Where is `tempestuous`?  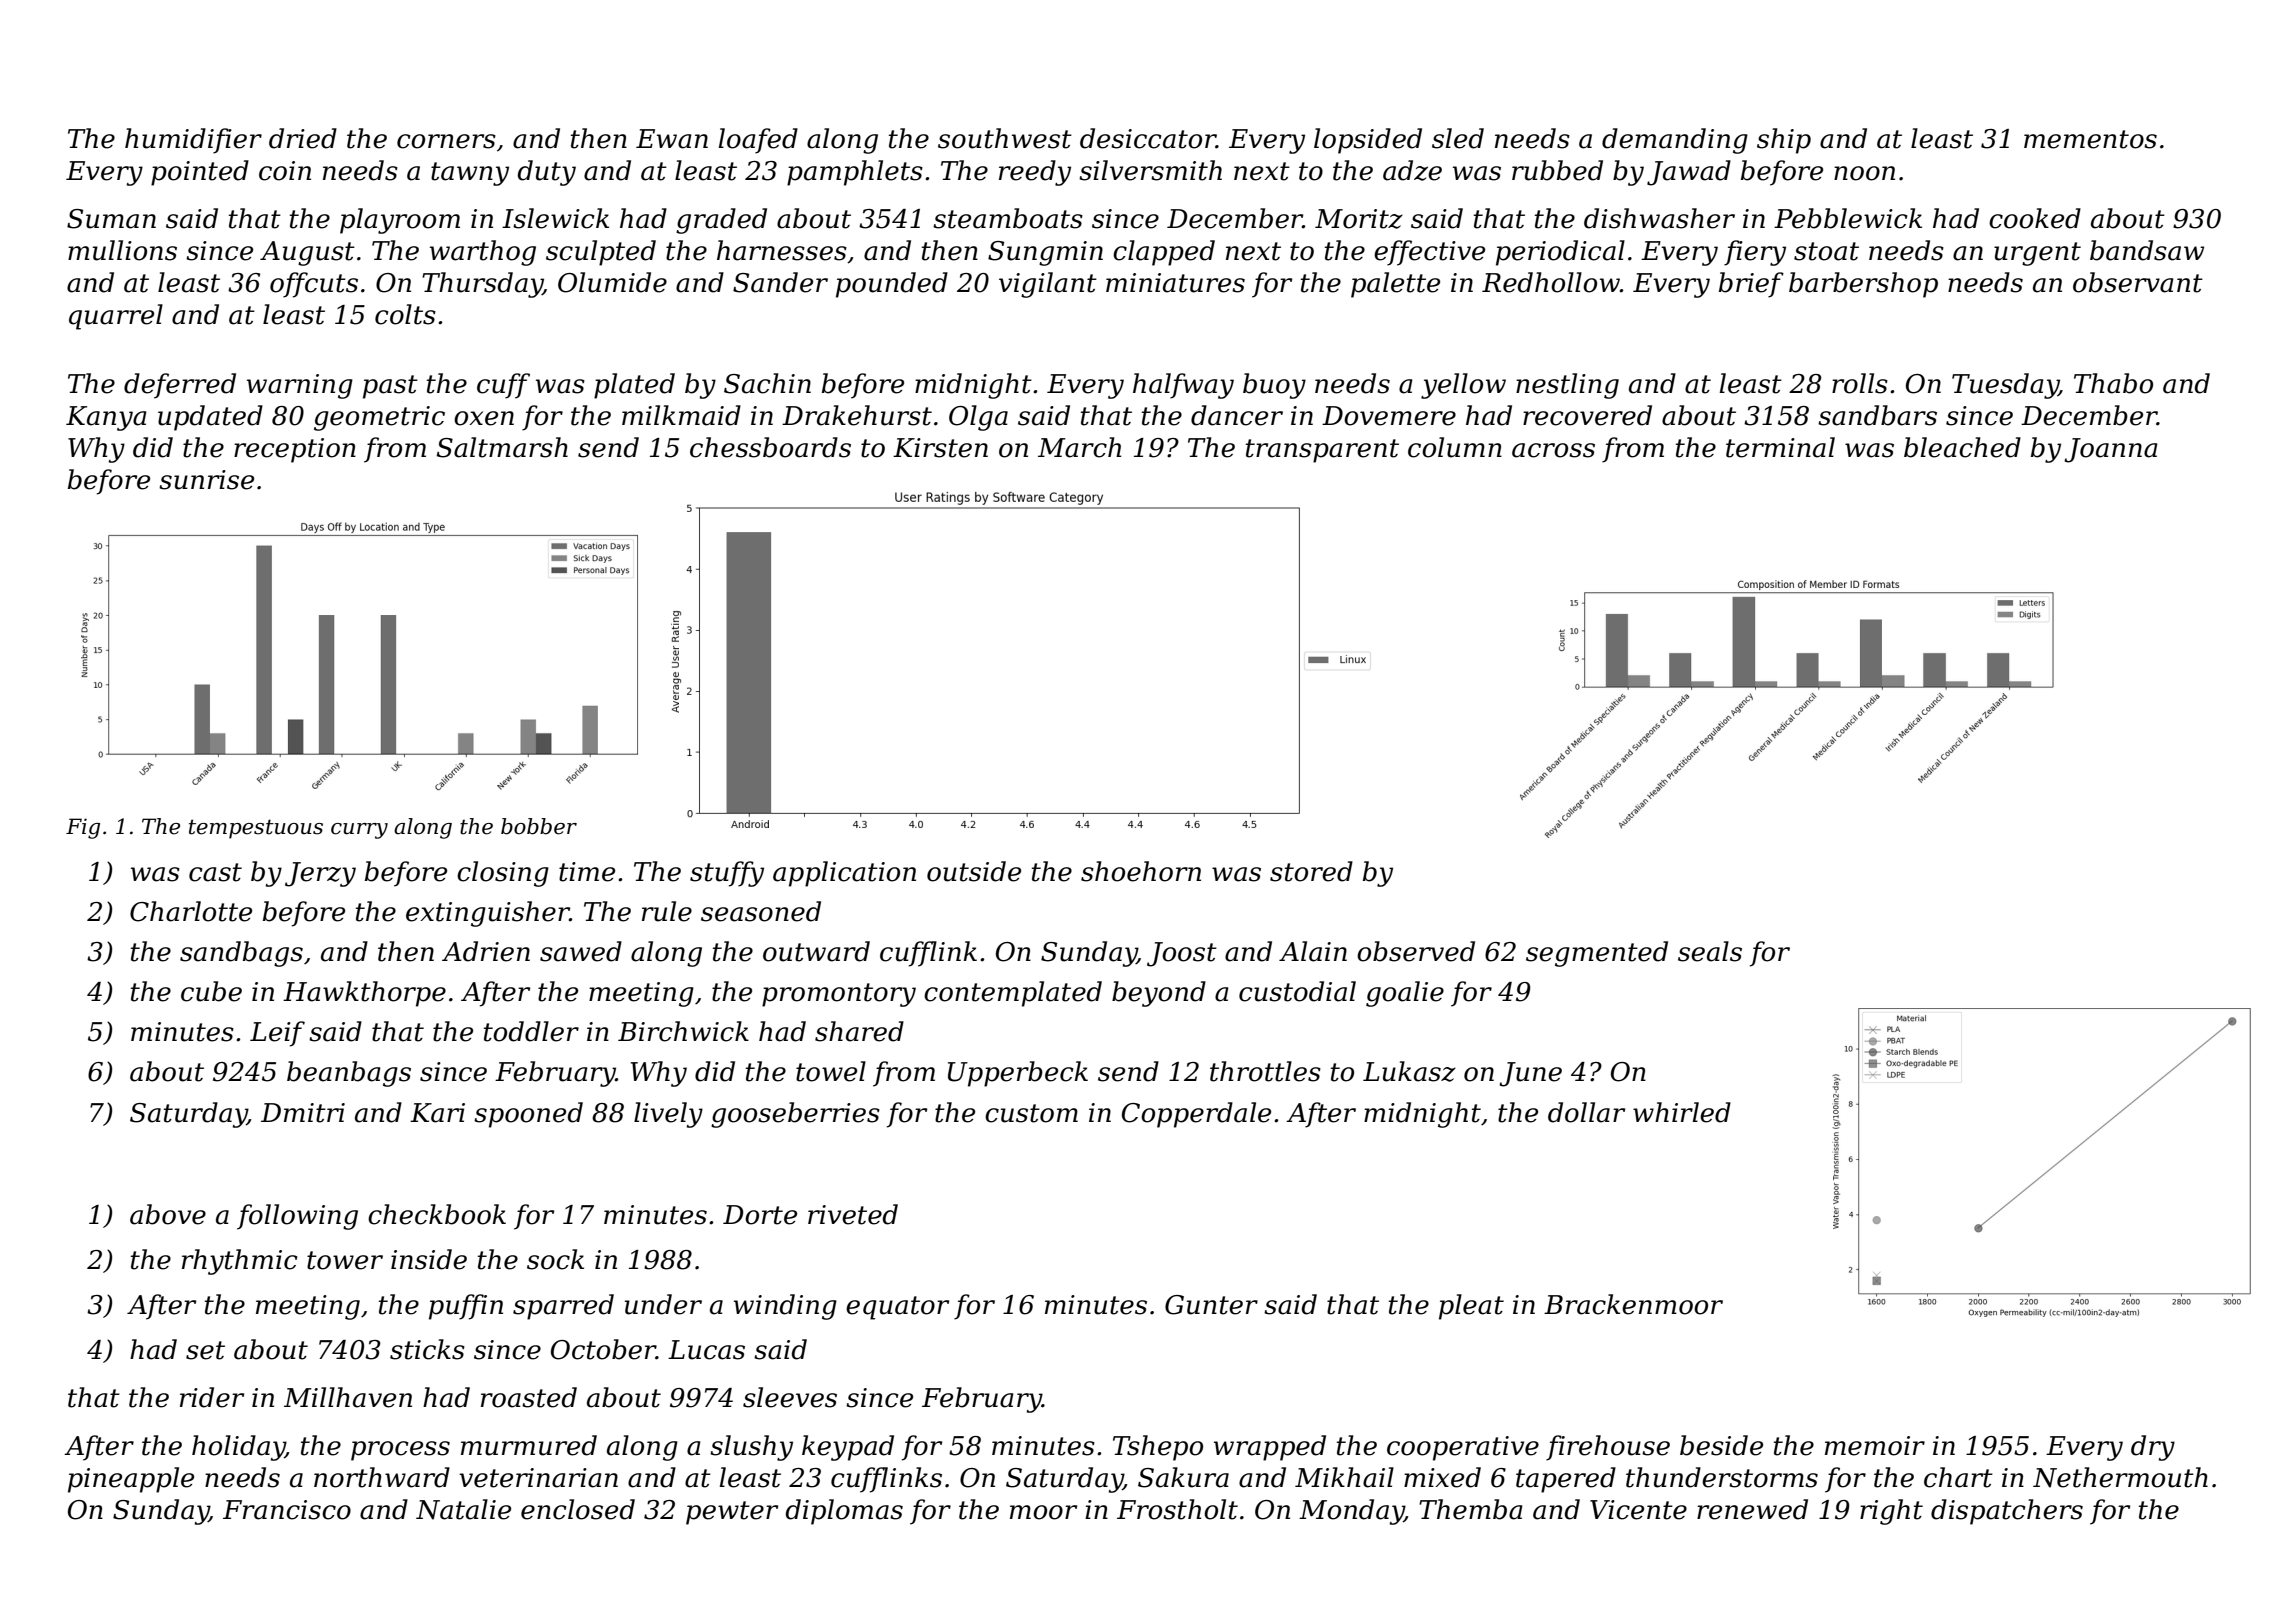
tempestuous is located at coordinates (256, 829).
